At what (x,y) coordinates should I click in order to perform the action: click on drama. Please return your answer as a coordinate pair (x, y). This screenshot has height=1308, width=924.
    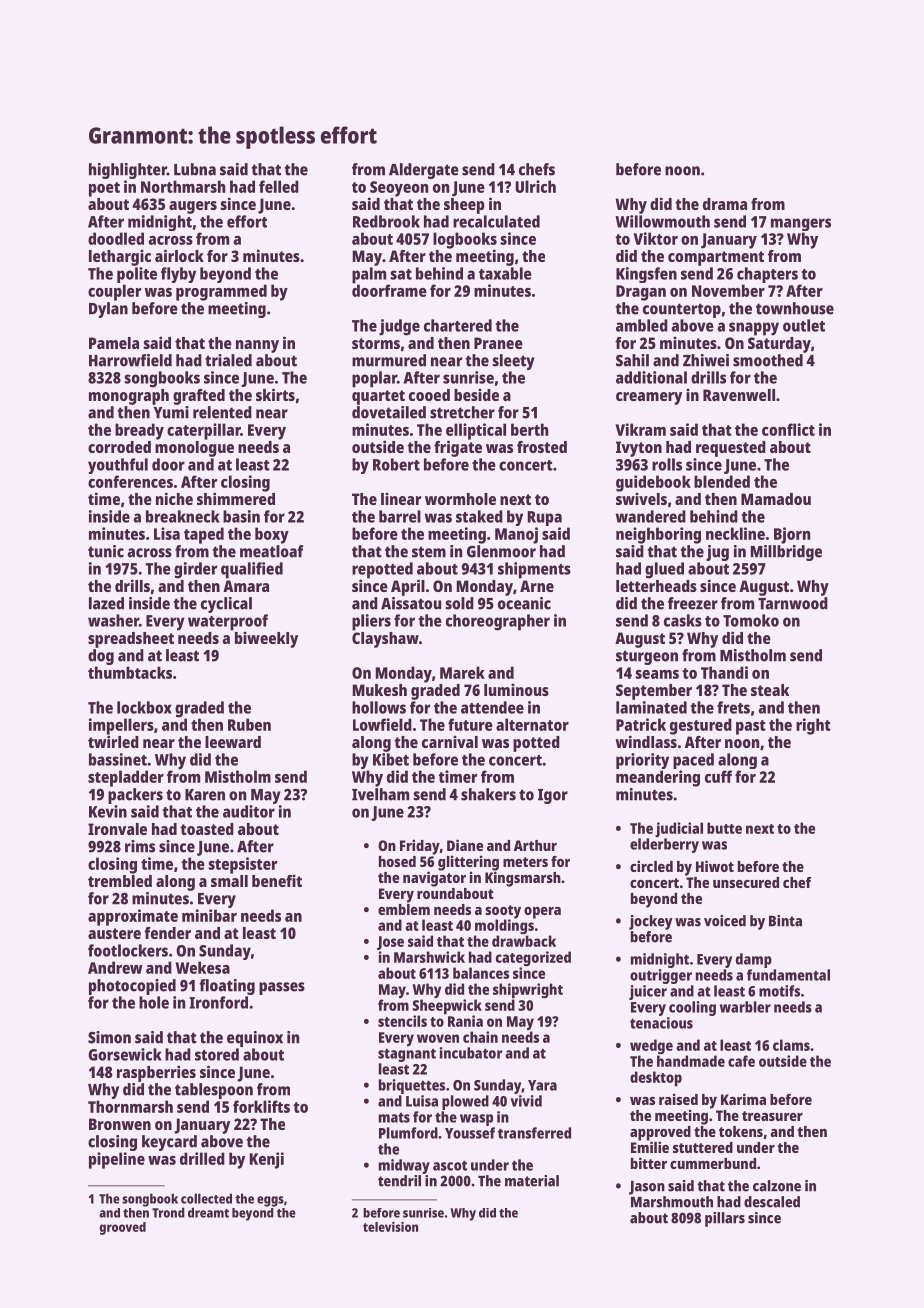
    Looking at the image, I should click on (725, 204).
